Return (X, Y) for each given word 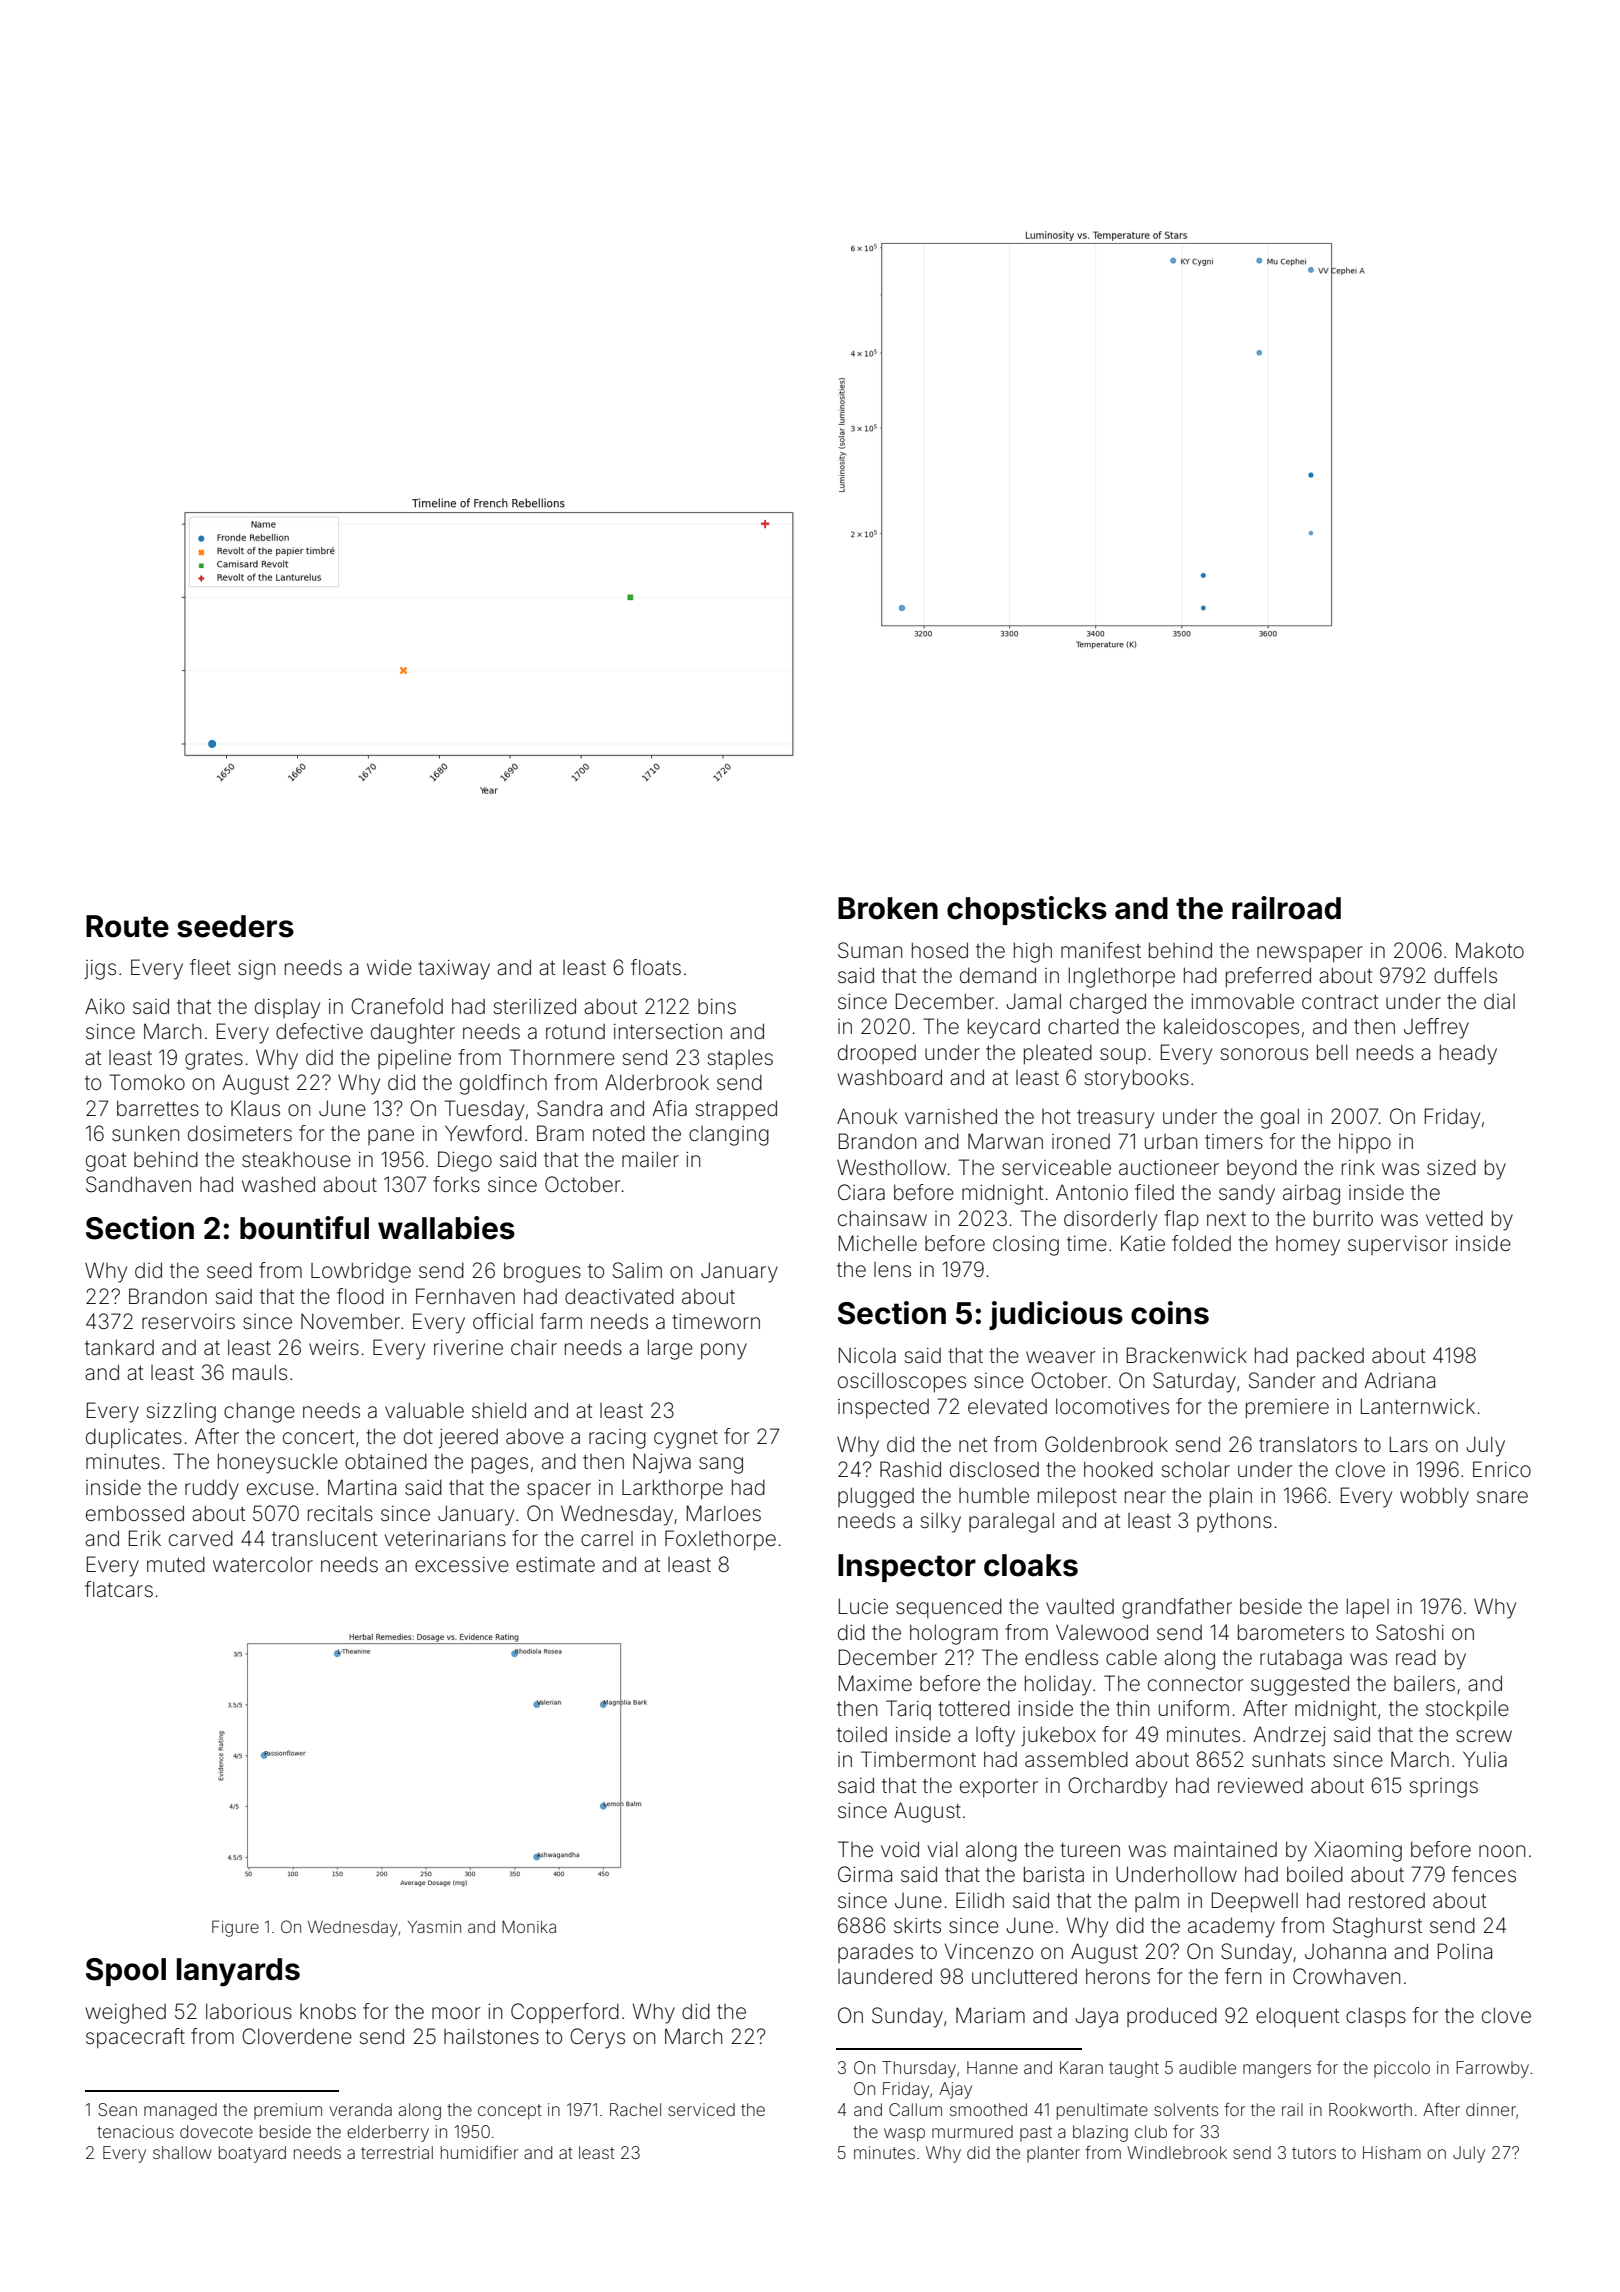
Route (127, 926)
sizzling (181, 1412)
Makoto (1490, 950)
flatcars (119, 1589)
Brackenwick (1187, 1355)
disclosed (994, 1469)
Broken (888, 908)
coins (1170, 1313)
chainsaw (882, 1218)
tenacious (135, 2131)
